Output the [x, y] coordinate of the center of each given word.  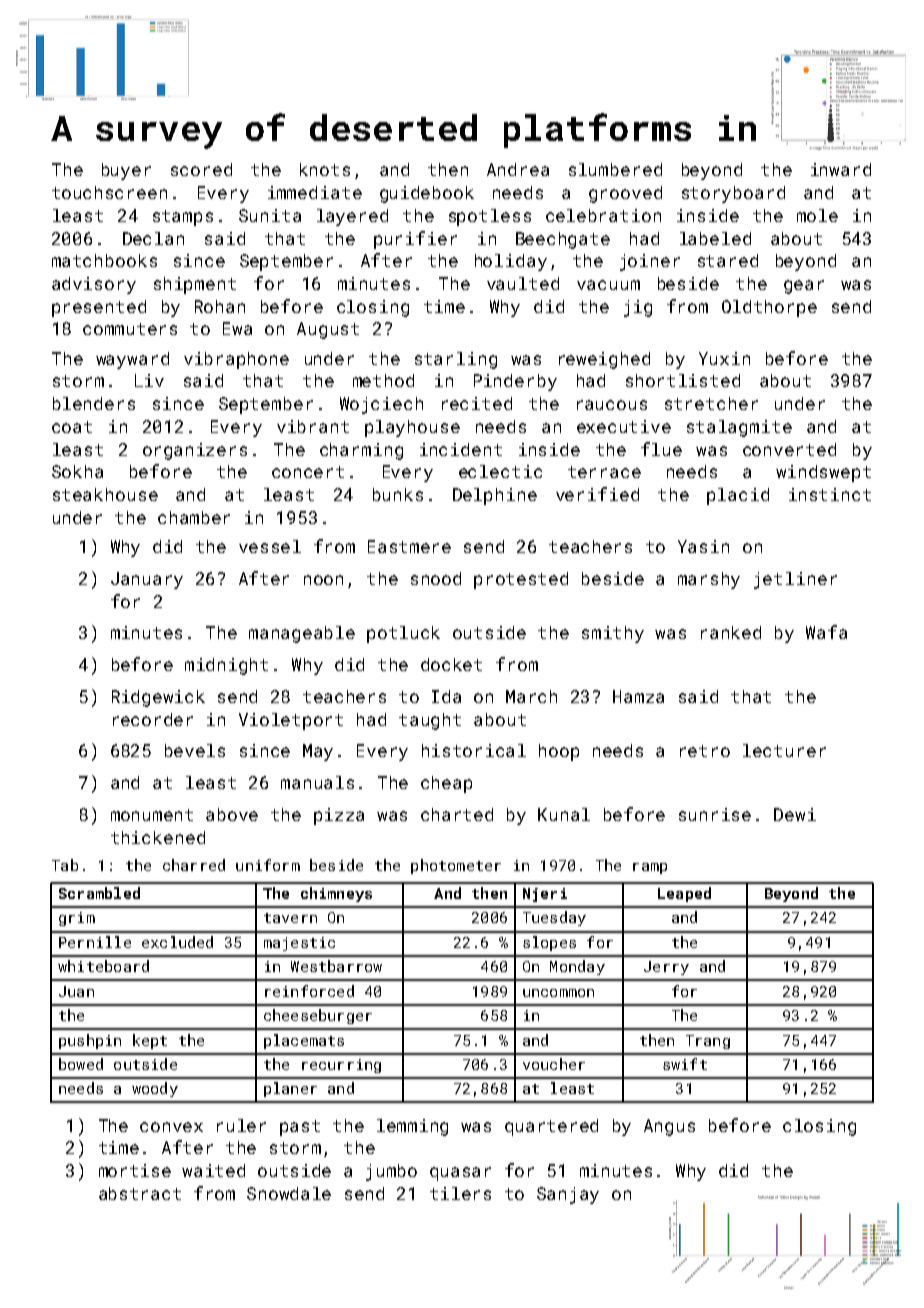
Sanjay [568, 1195]
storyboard [733, 194]
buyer [126, 171]
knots [325, 169]
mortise [135, 1170]
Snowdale [289, 1193]
